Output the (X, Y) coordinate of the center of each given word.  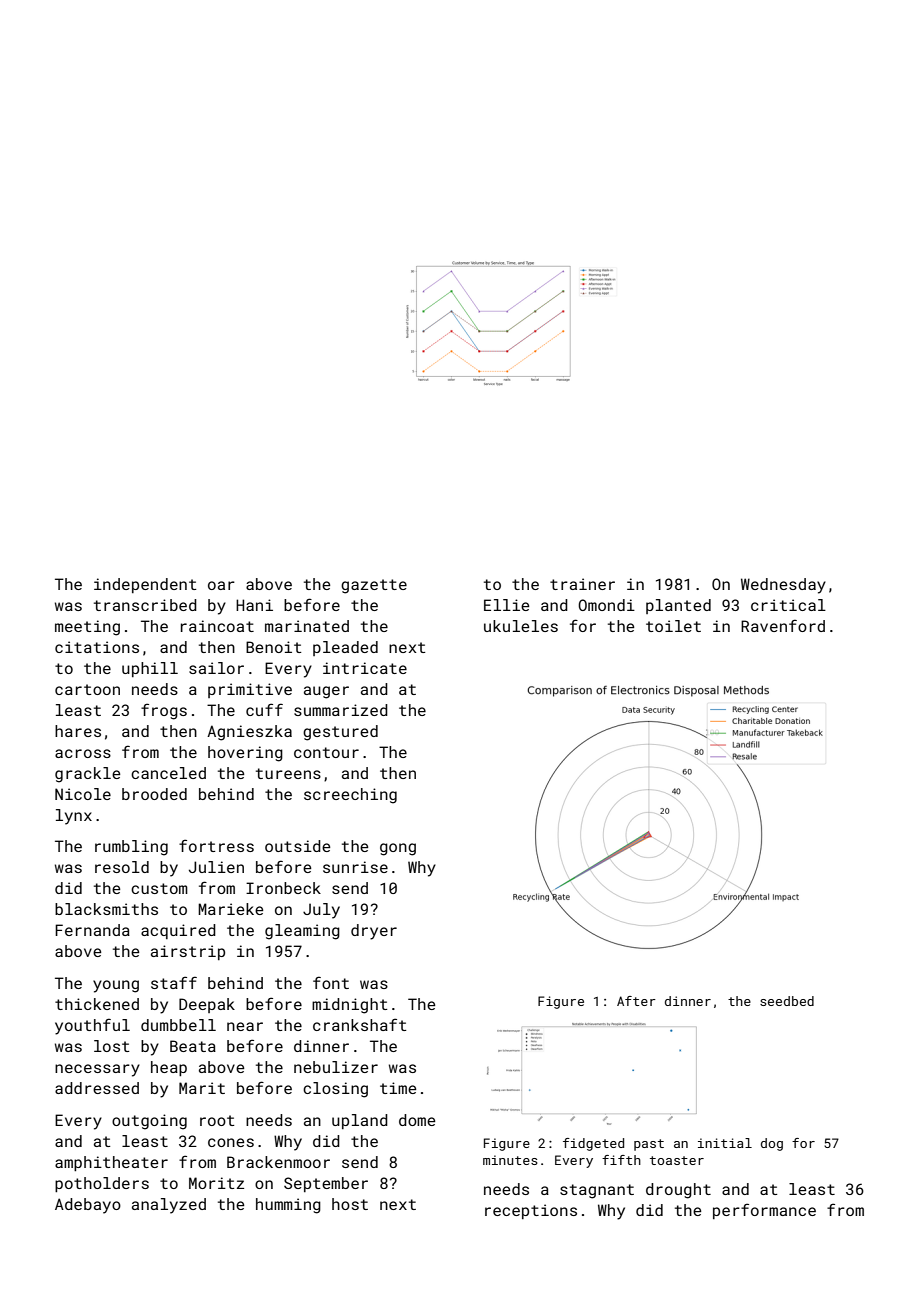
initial (725, 1143)
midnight (349, 1006)
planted (678, 606)
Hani (254, 605)
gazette (374, 586)
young (116, 986)
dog (772, 1144)
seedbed (787, 1001)
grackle (87, 775)
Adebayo (88, 1206)
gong (398, 849)
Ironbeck (283, 888)
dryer (374, 932)
